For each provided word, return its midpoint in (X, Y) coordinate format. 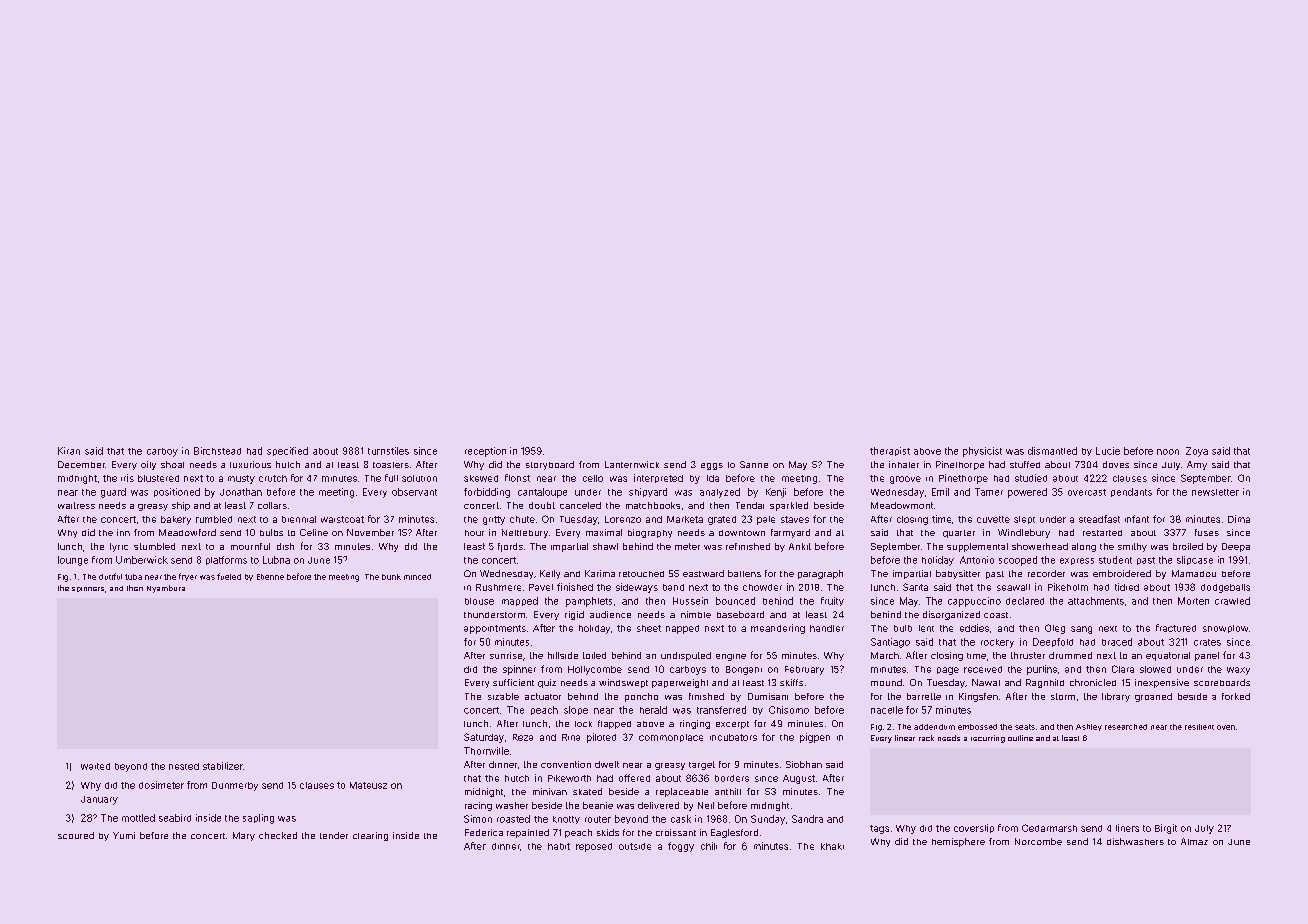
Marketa (685, 519)
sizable (503, 696)
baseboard (740, 614)
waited (95, 766)
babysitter (958, 574)
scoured (76, 835)
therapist (890, 451)
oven (1226, 727)
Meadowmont (902, 505)
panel (1207, 656)
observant (414, 492)
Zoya (1197, 452)
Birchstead (217, 451)
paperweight (680, 683)
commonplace (671, 738)
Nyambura (166, 589)
